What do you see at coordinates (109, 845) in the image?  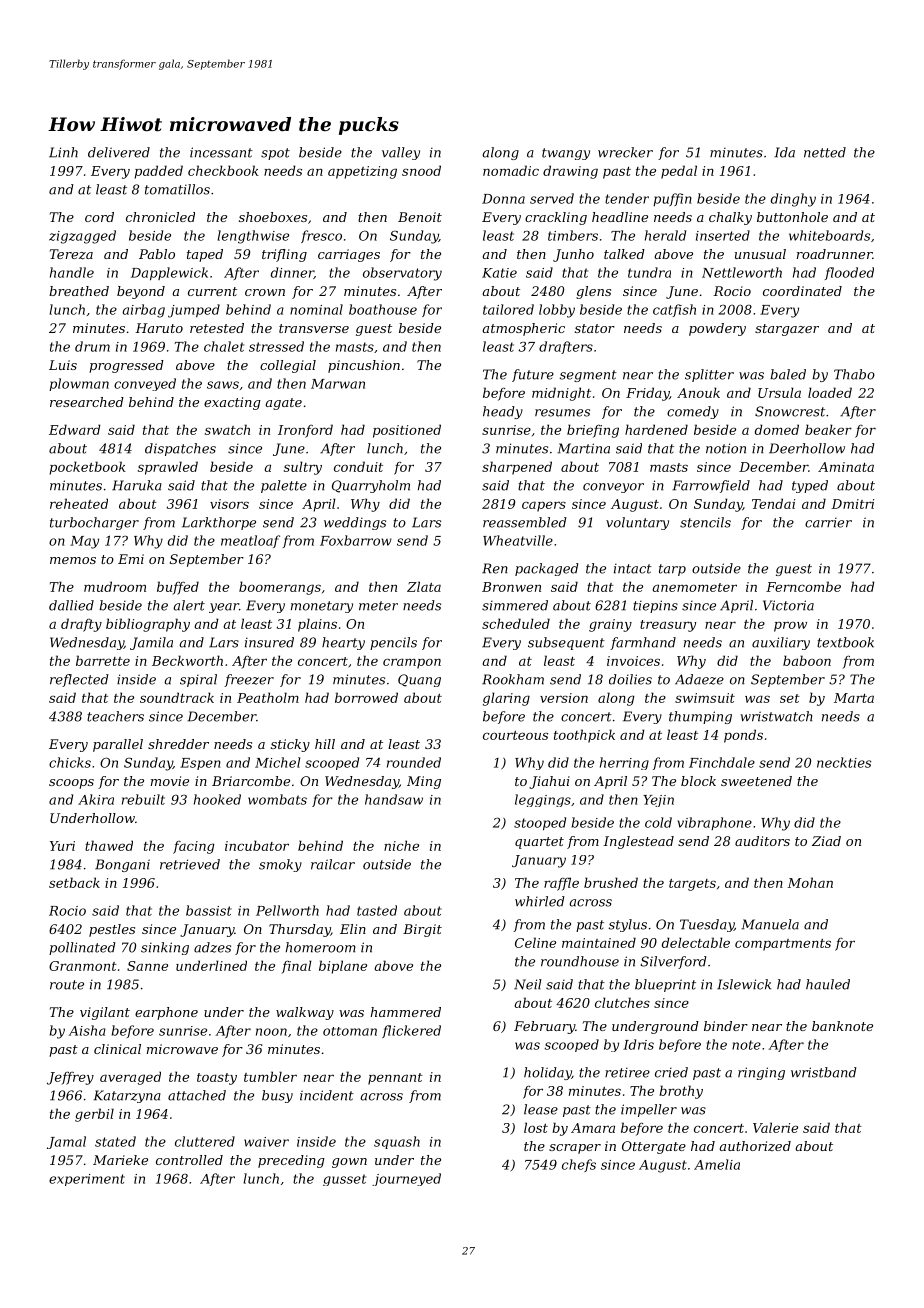 I see `thawed` at bounding box center [109, 845].
